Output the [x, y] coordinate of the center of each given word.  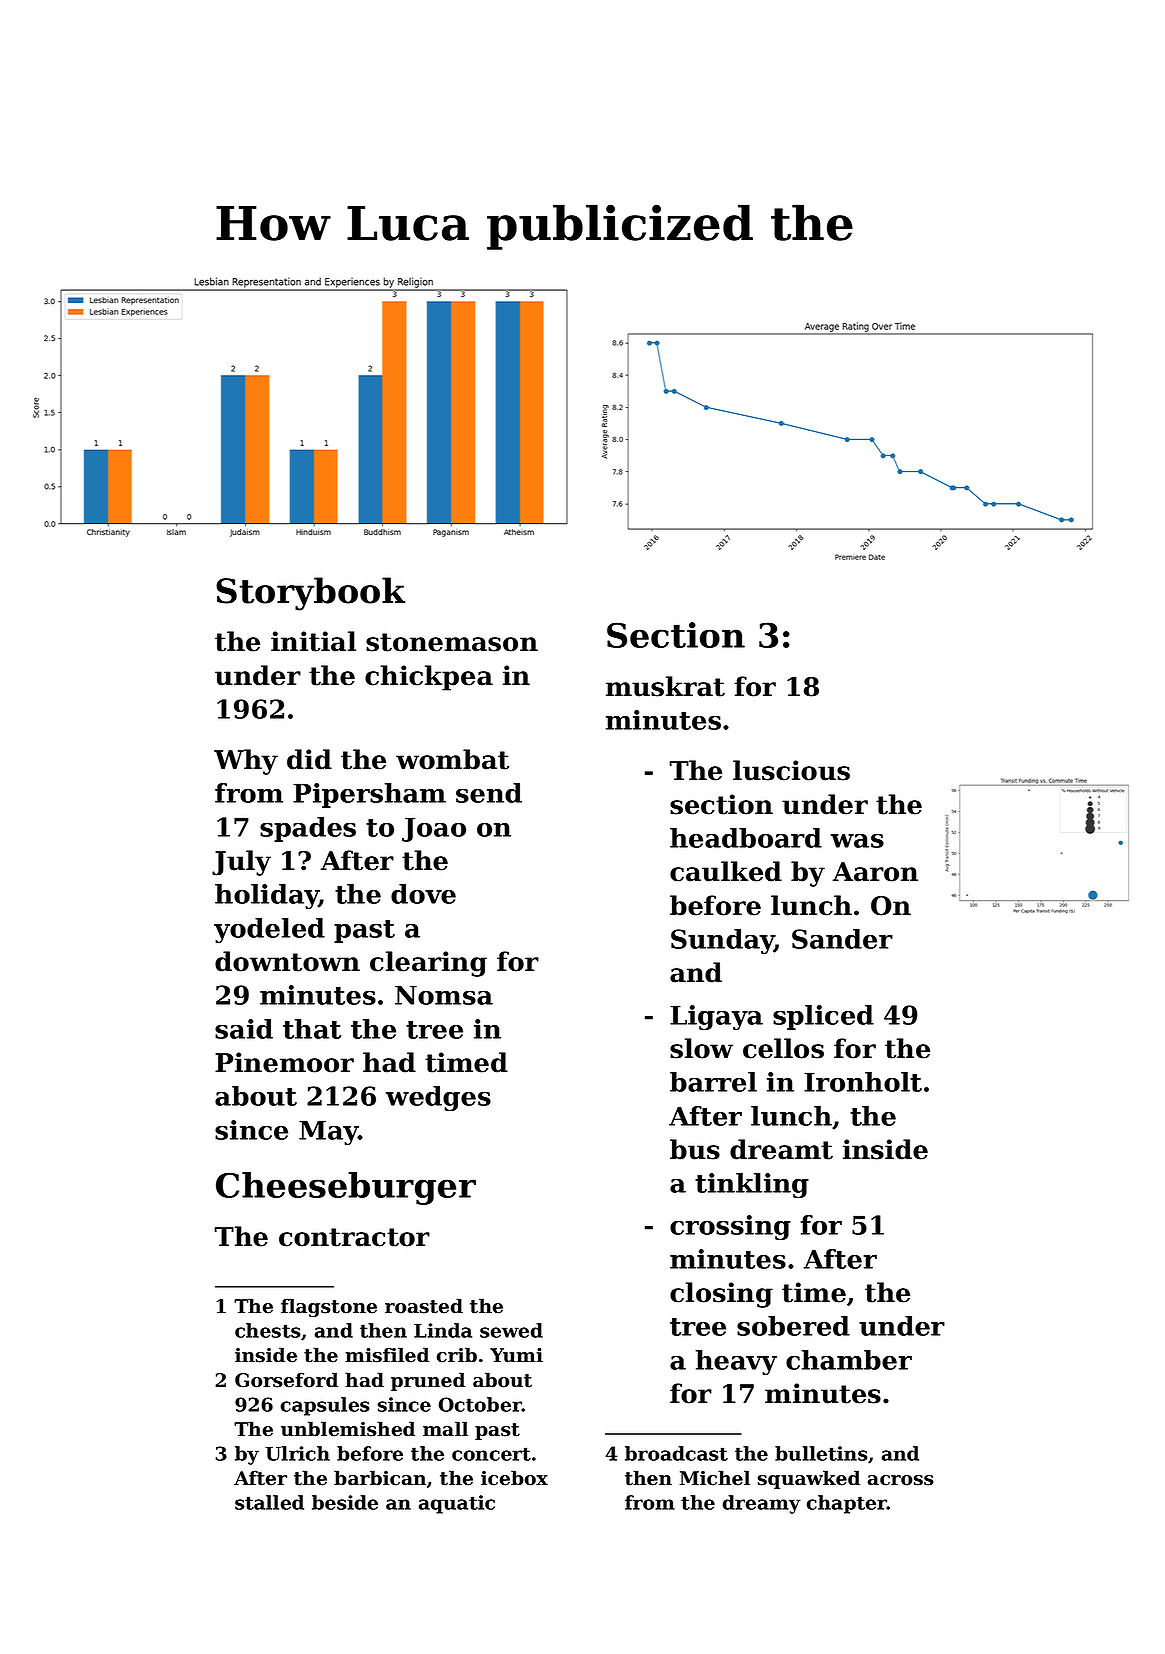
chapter [847, 1504]
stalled [269, 1502]
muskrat [665, 686]
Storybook [310, 594]
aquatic [457, 1504]
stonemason [452, 642]
